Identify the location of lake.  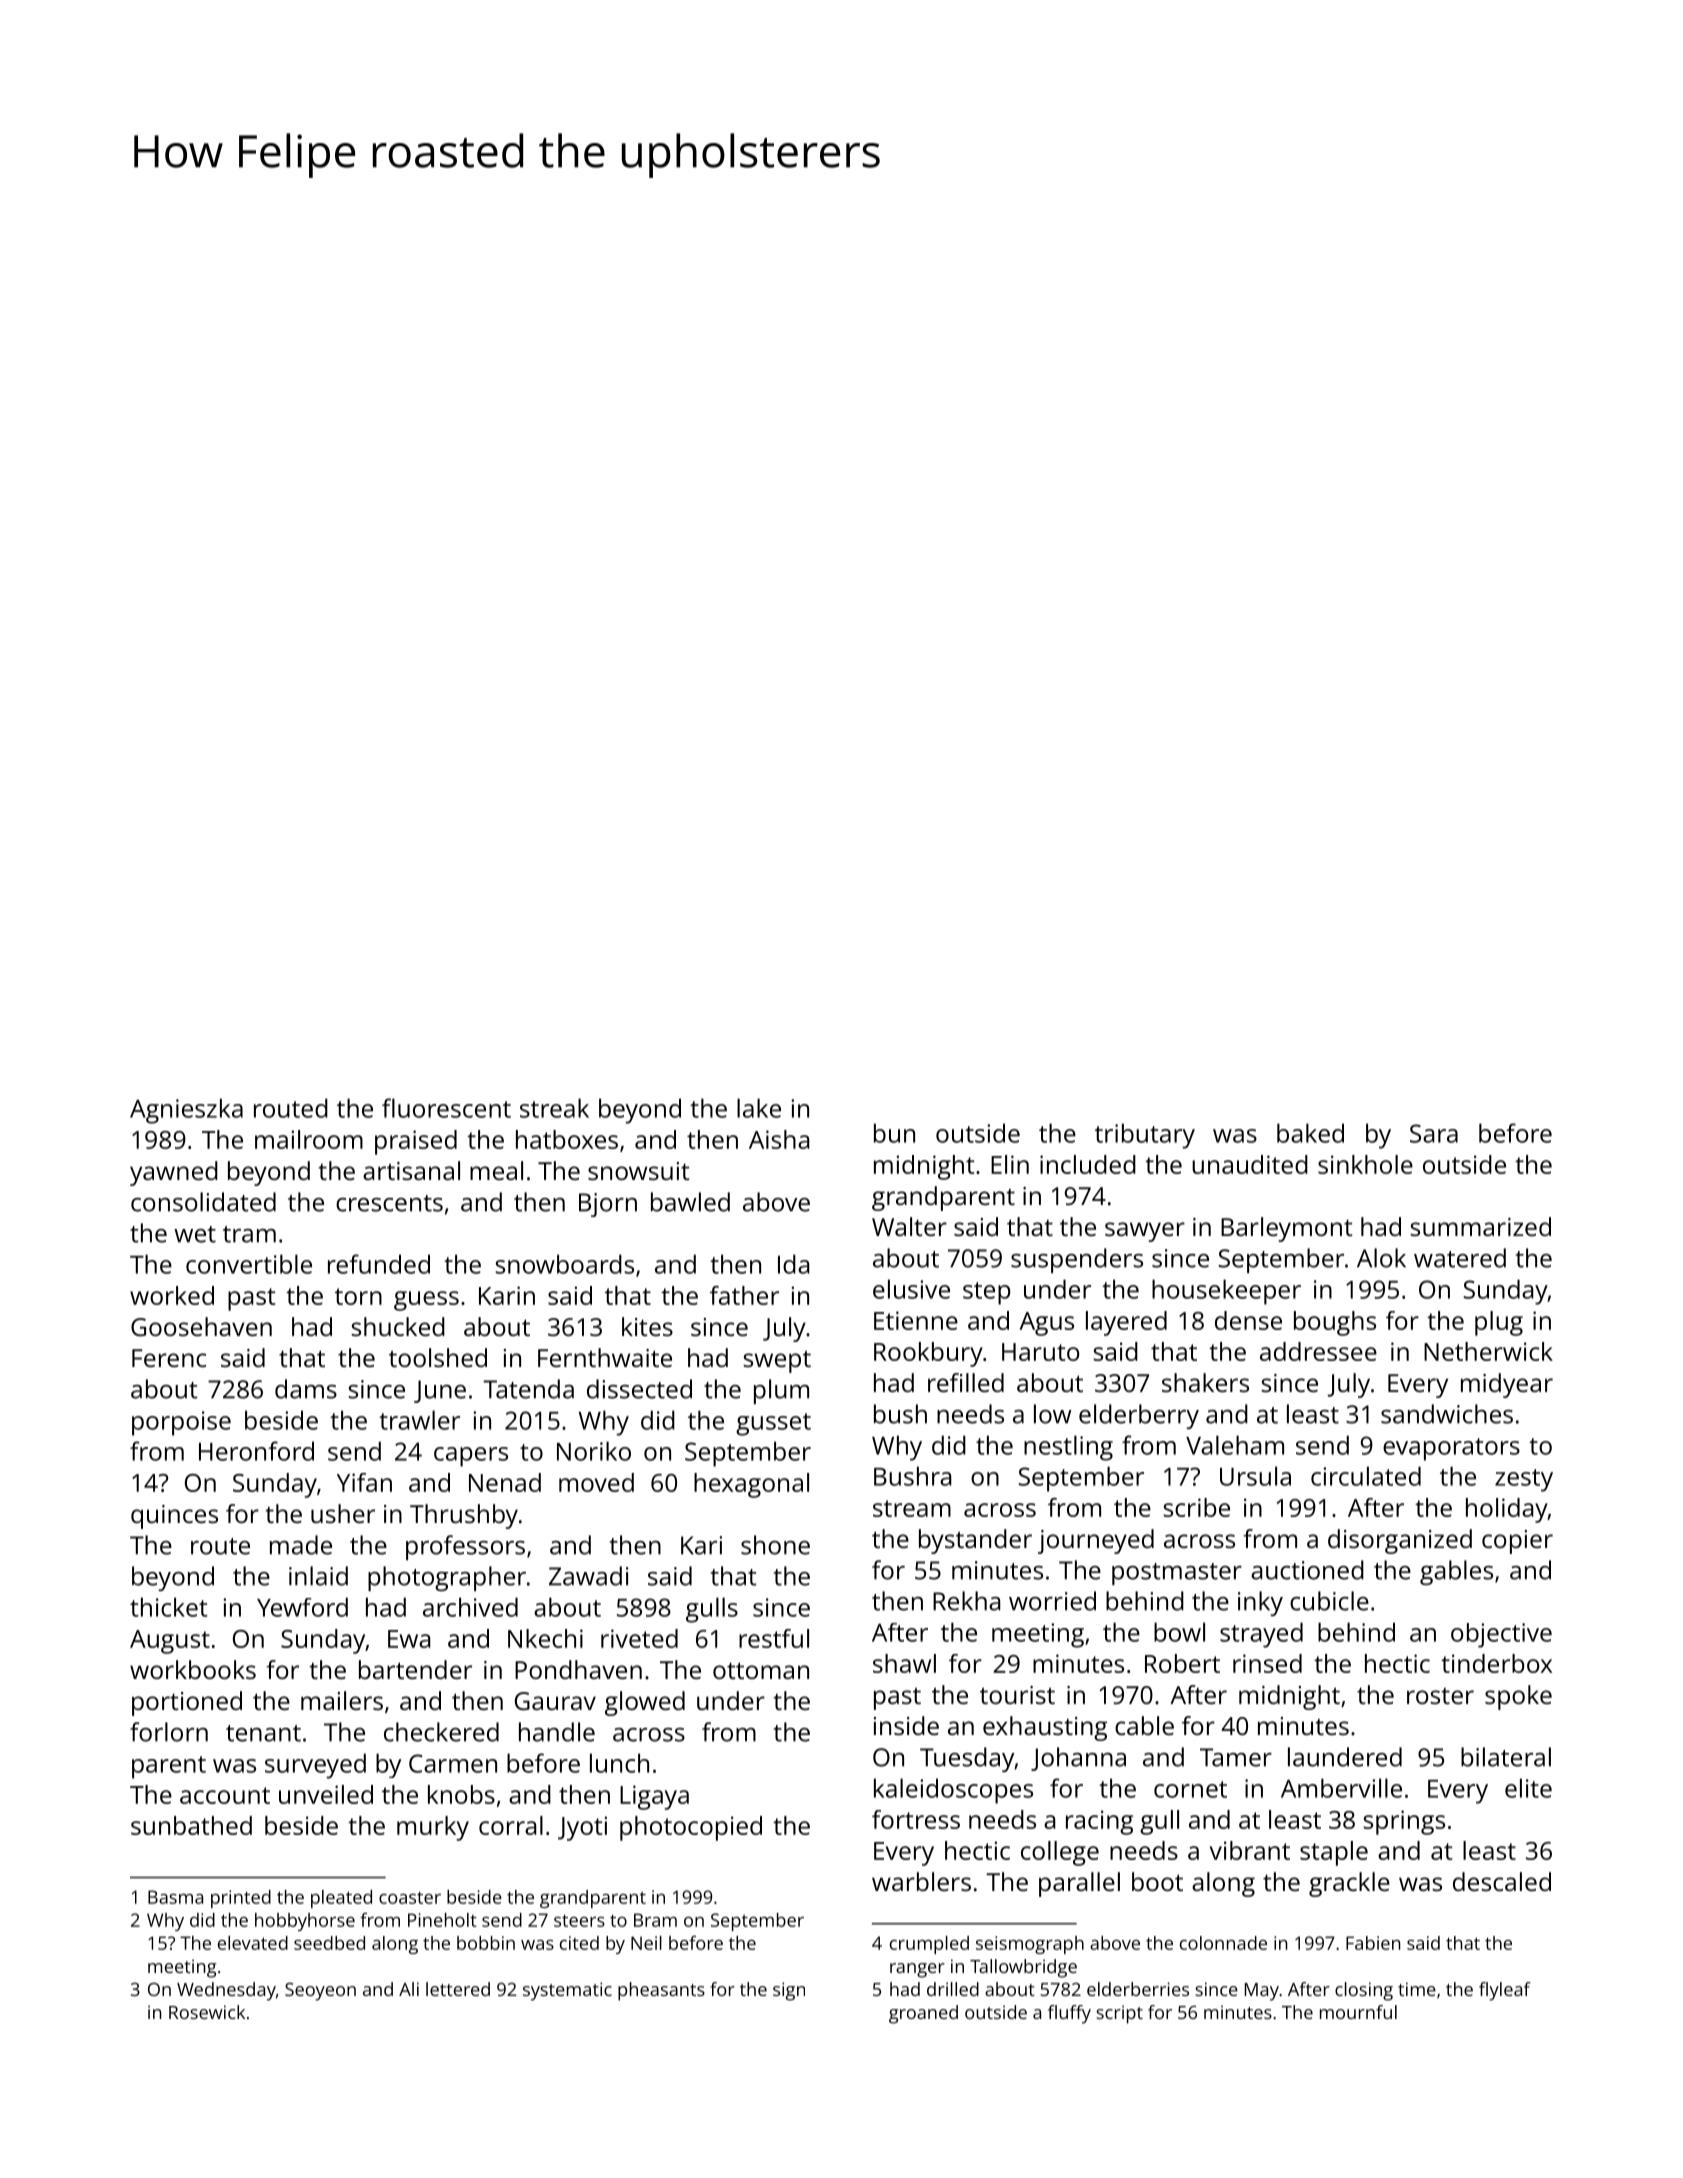
(759, 1108).
